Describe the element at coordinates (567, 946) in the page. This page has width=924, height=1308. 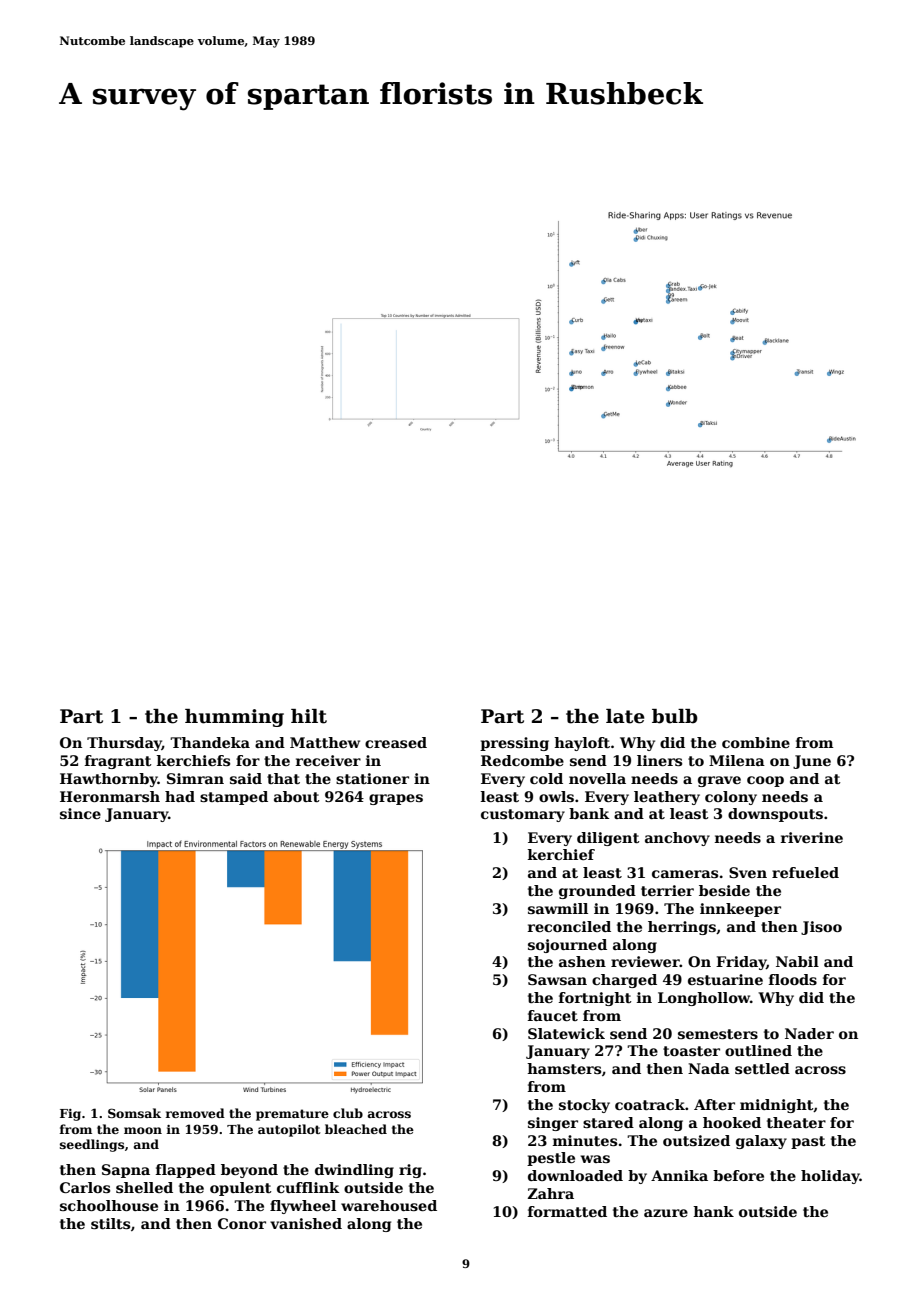
I see `sojourned` at that location.
